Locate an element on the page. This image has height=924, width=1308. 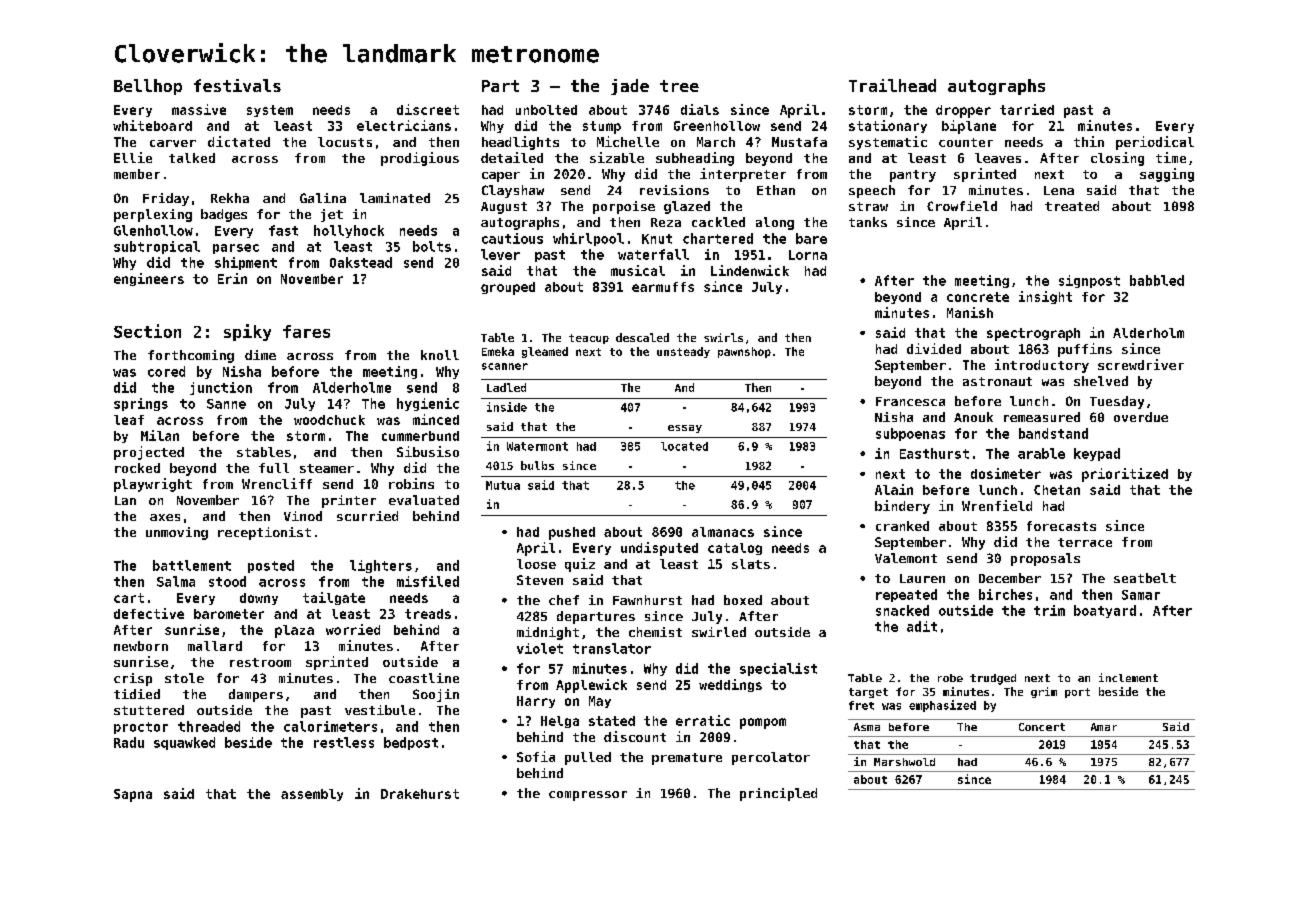
terrace is located at coordinates (1085, 542).
